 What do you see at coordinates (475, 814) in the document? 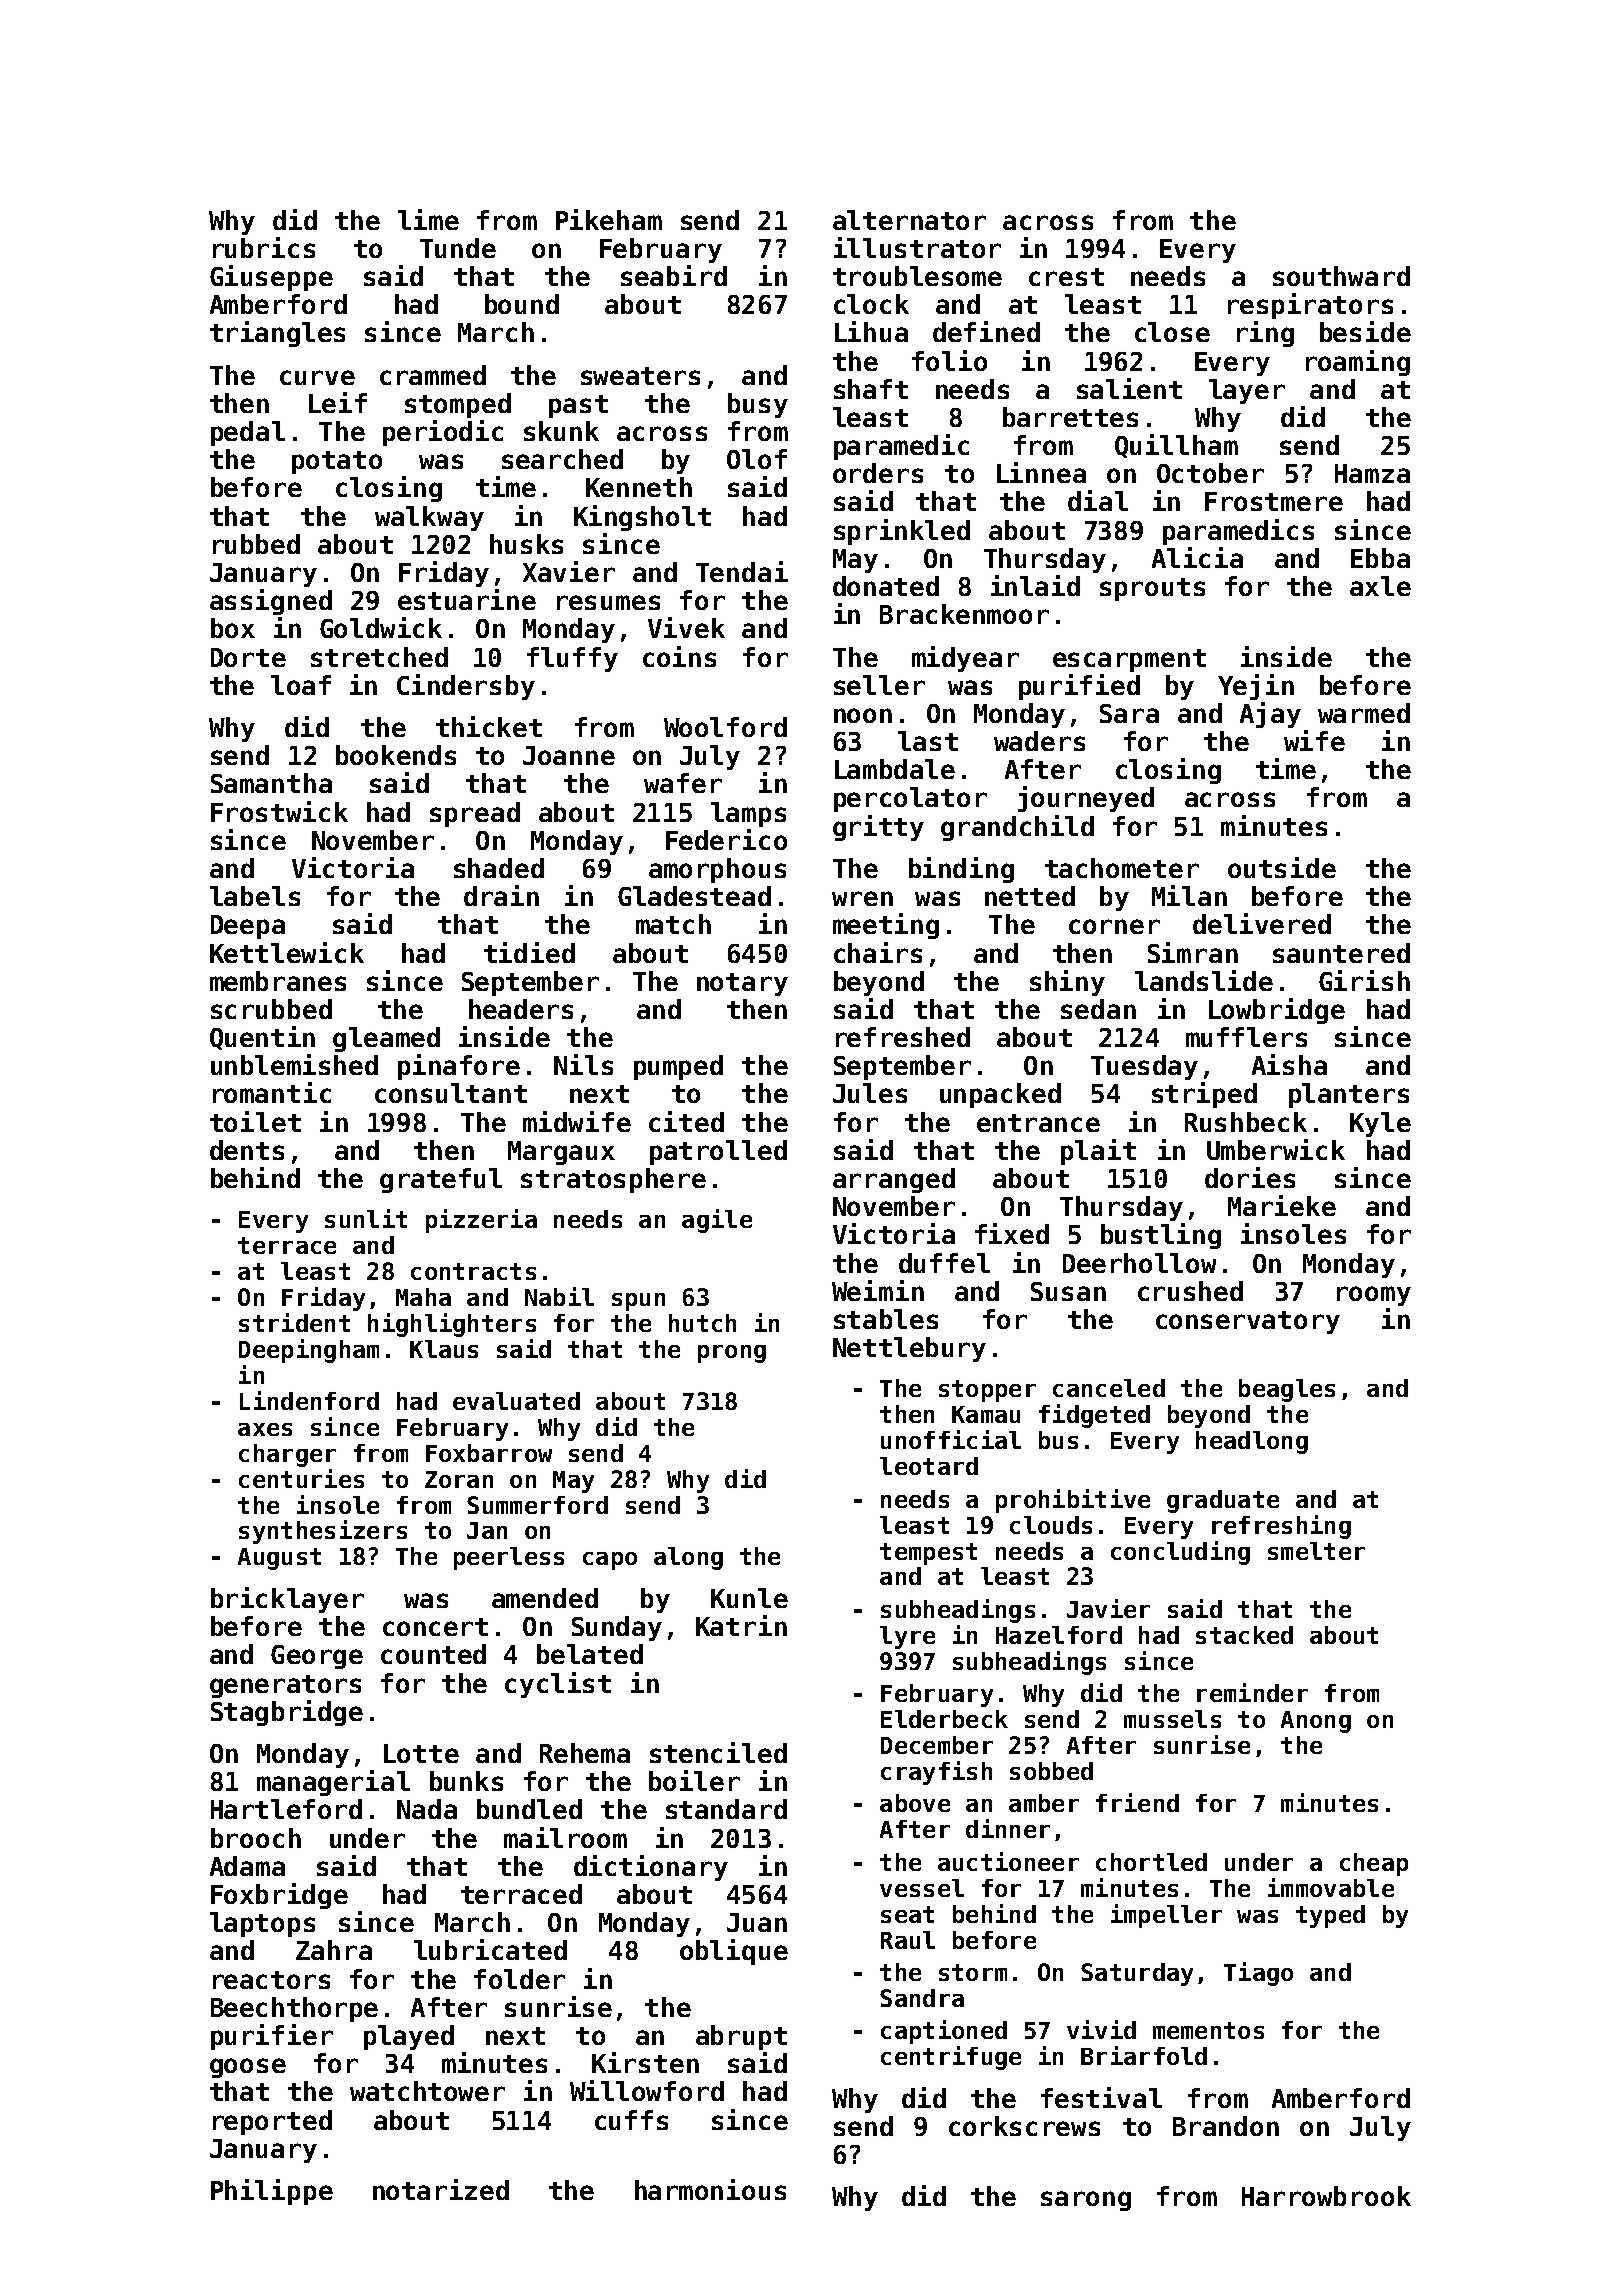
I see `spread` at bounding box center [475, 814].
